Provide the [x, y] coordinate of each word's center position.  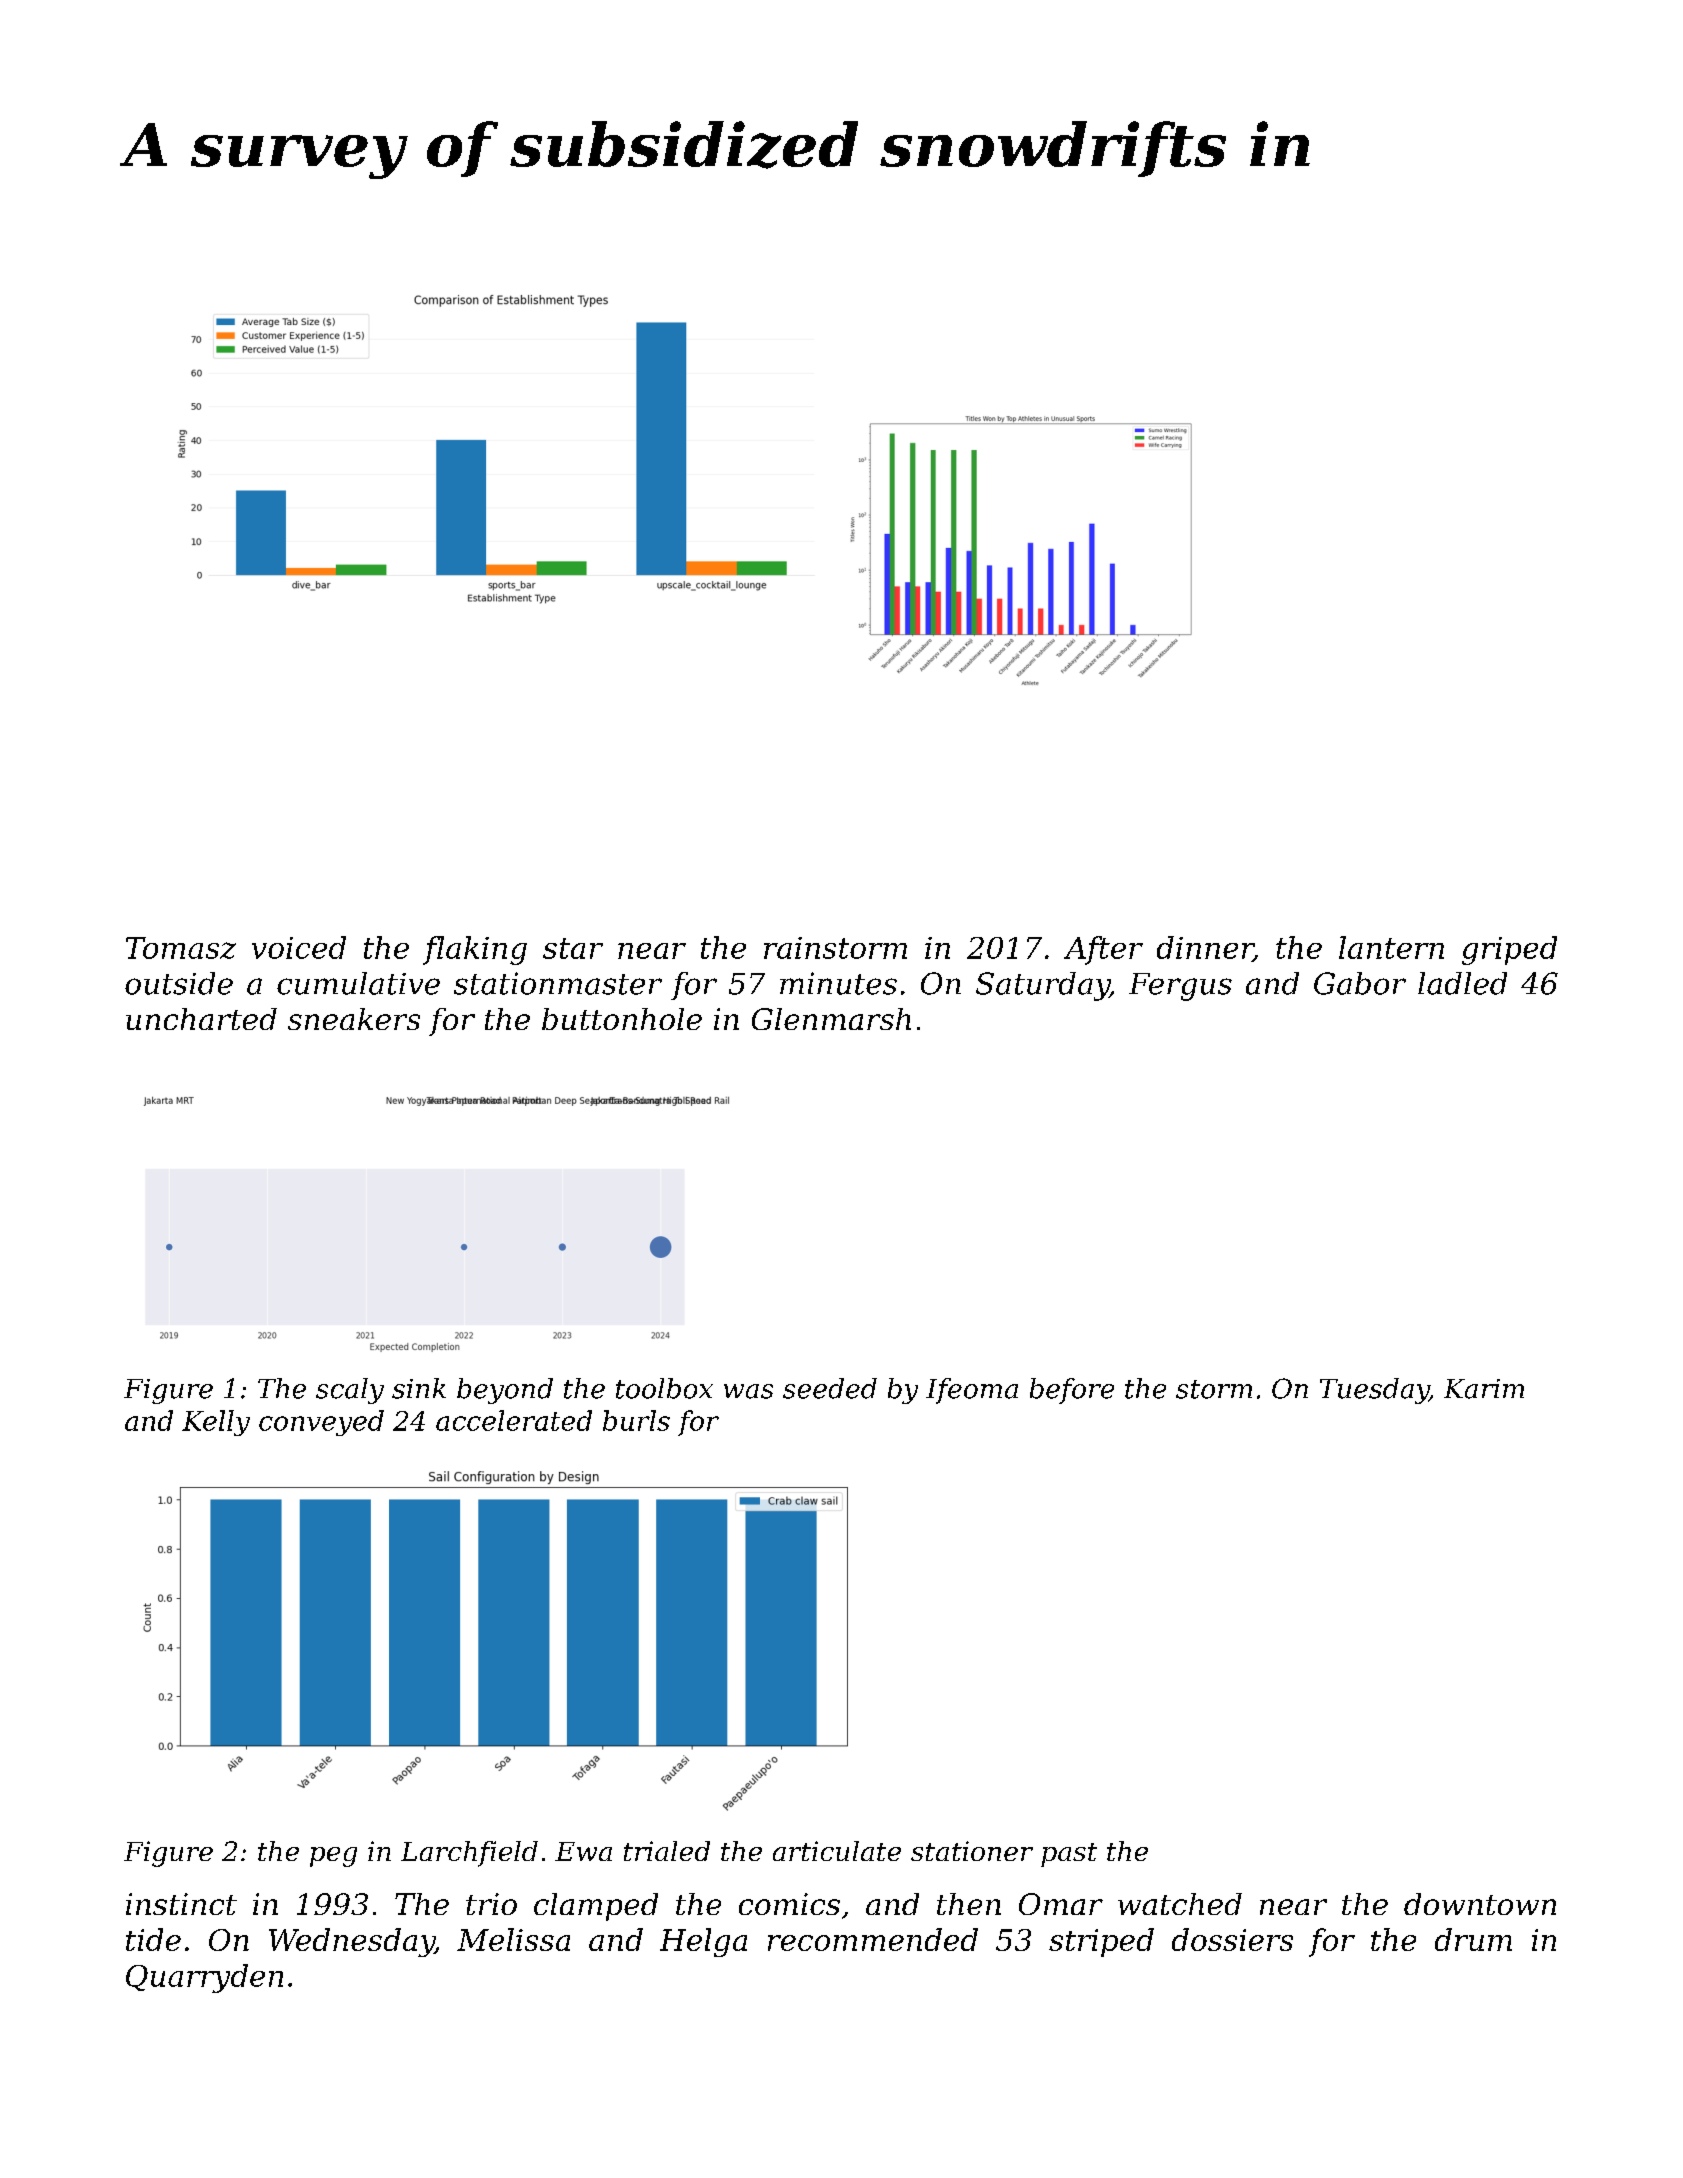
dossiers [1232, 1939]
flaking [475, 950]
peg [333, 1857]
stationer [972, 1851]
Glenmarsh [831, 1019]
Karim [1484, 1389]
